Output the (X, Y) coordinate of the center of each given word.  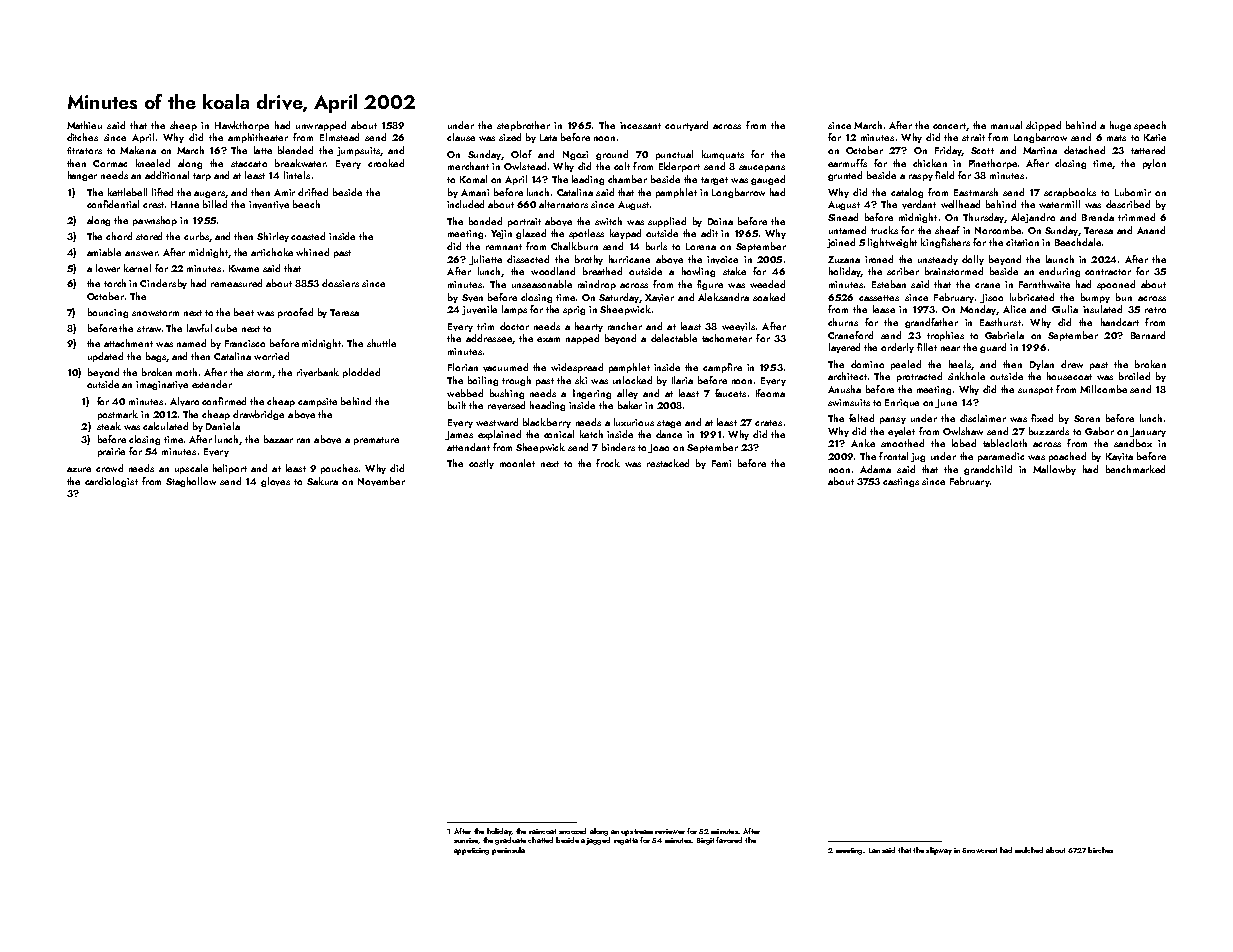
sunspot (1035, 391)
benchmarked (1135, 469)
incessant (640, 125)
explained (499, 435)
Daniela (223, 426)
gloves (275, 482)
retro (1155, 310)
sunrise (466, 840)
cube (226, 328)
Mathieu (84, 125)
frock (608, 463)
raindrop (597, 285)
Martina (1040, 150)
